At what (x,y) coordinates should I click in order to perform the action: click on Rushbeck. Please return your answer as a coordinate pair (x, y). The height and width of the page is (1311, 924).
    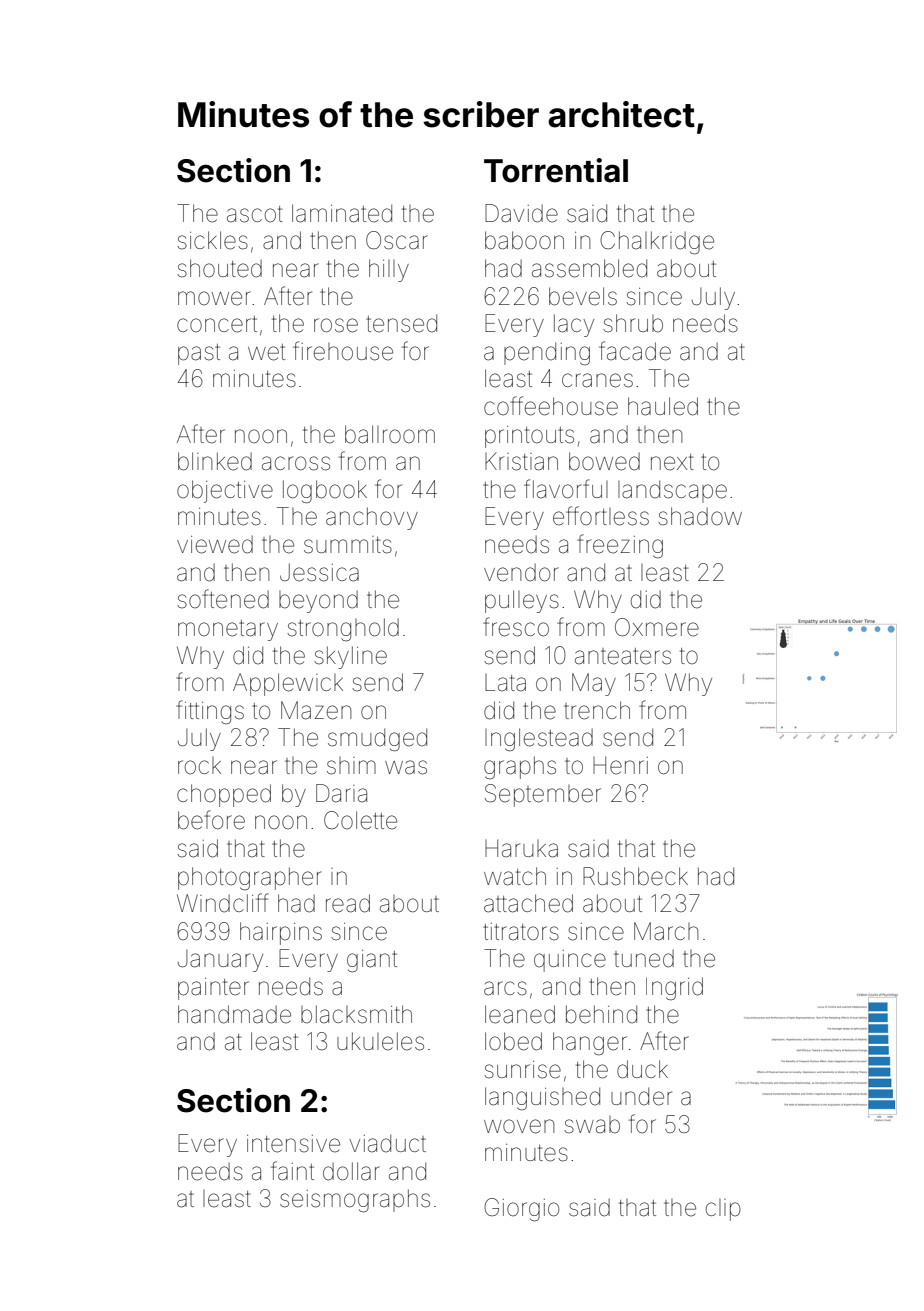
    Looking at the image, I should click on (635, 876).
